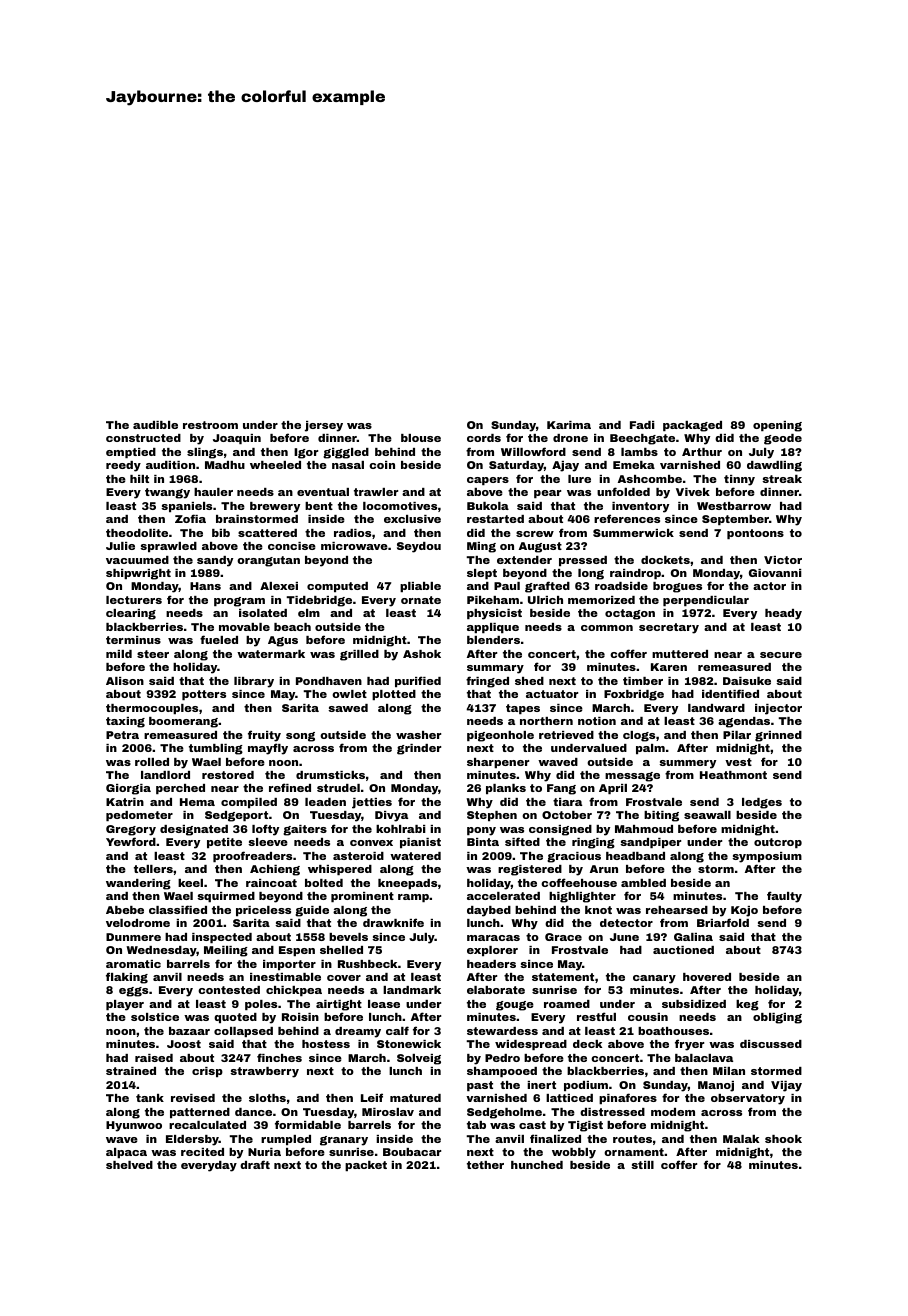  What do you see at coordinates (161, 951) in the image?
I see `Wednesday` at bounding box center [161, 951].
